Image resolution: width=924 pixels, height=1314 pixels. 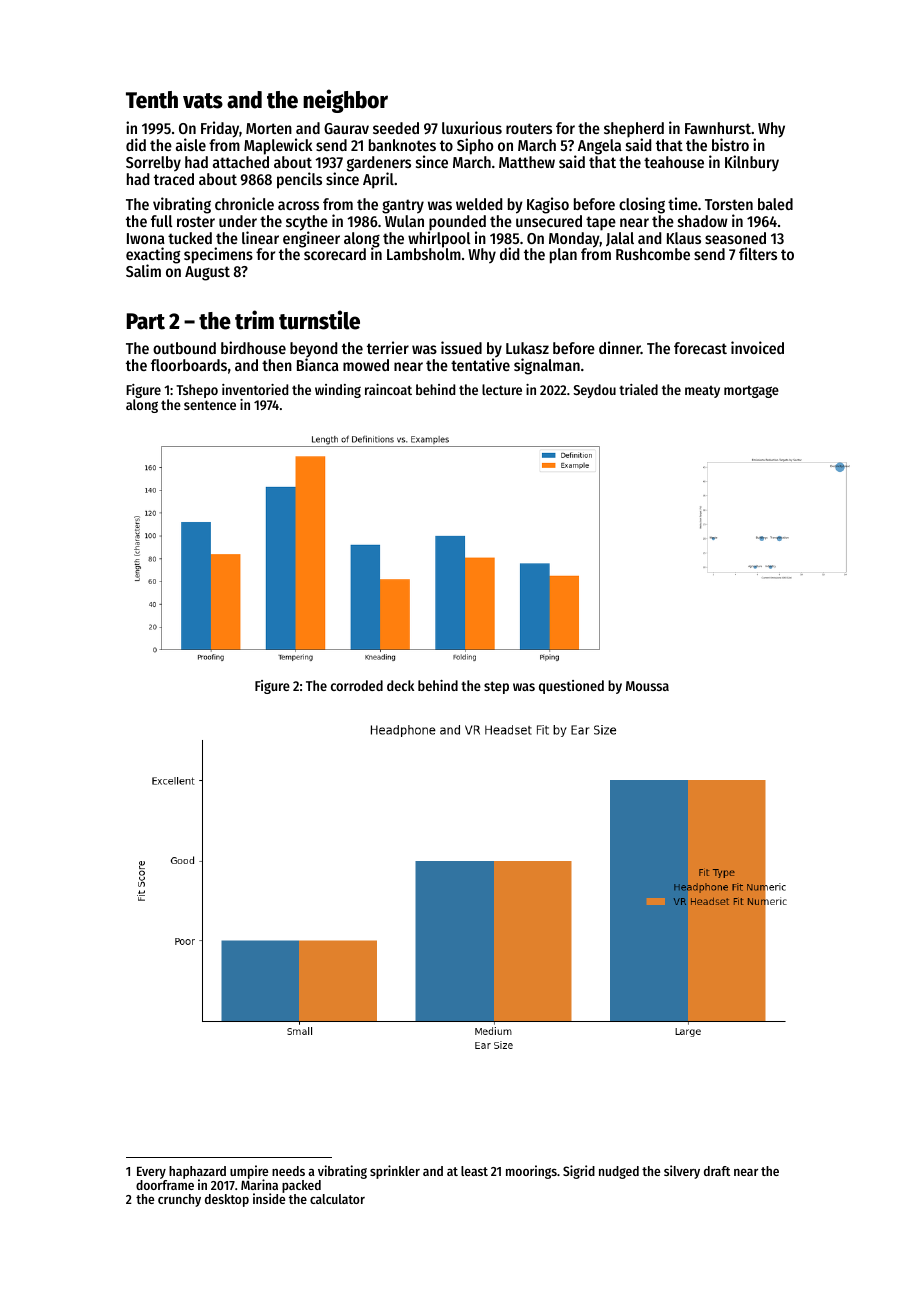 What do you see at coordinates (357, 685) in the screenshot?
I see `corroded` at bounding box center [357, 685].
